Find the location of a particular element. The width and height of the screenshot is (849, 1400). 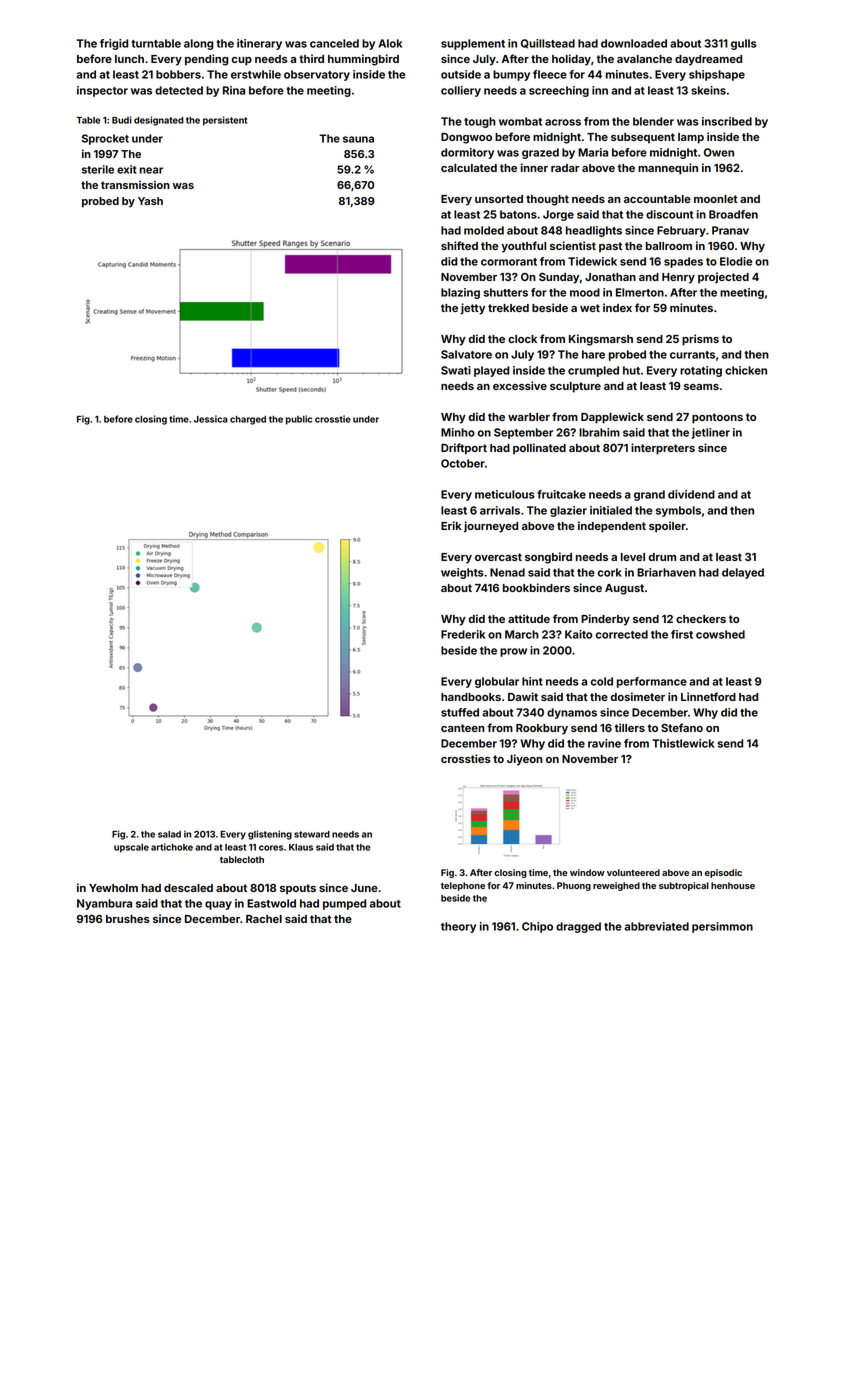

supplement is located at coordinates (473, 44).
